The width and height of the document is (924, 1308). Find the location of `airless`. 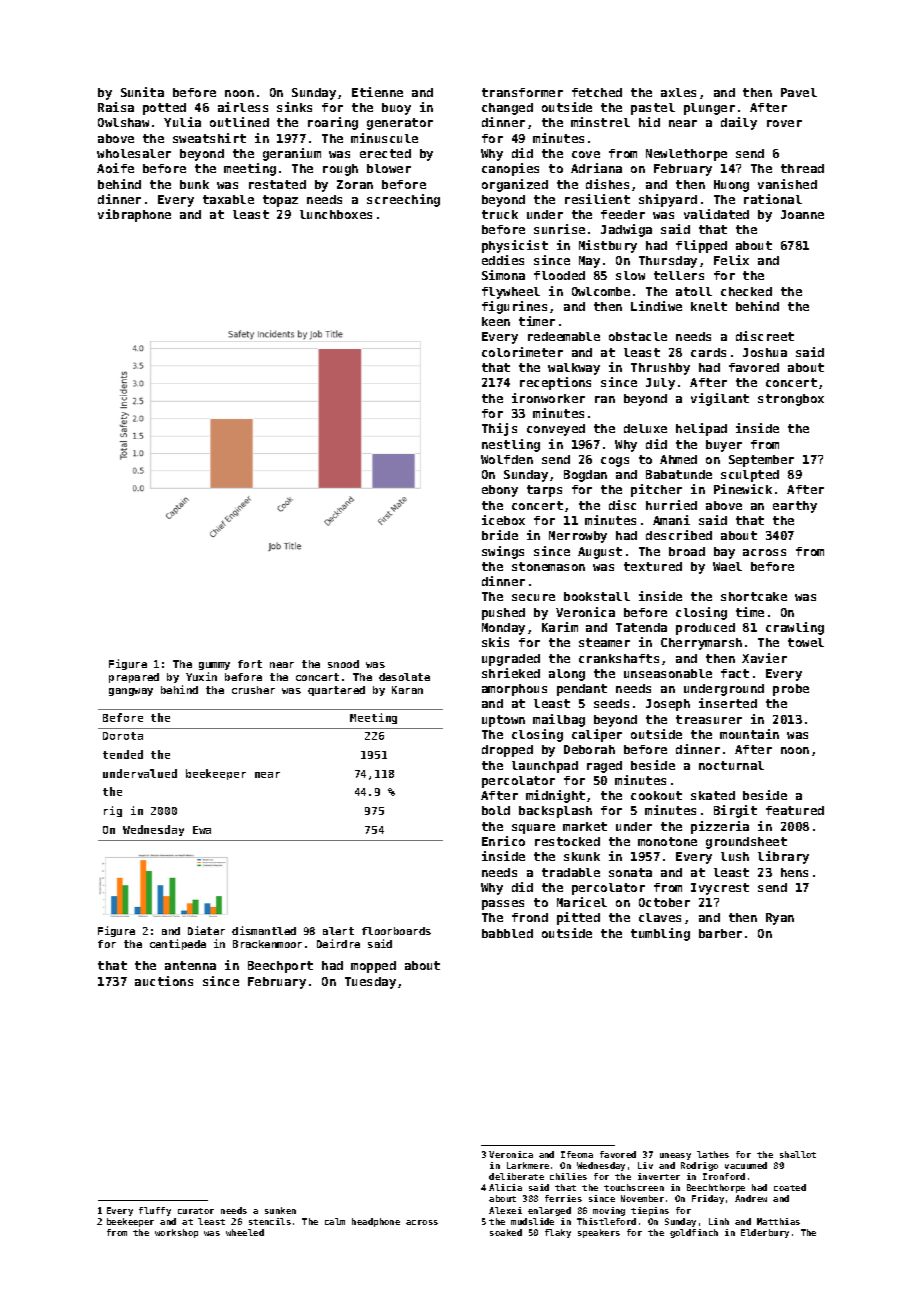

airless is located at coordinates (243, 107).
